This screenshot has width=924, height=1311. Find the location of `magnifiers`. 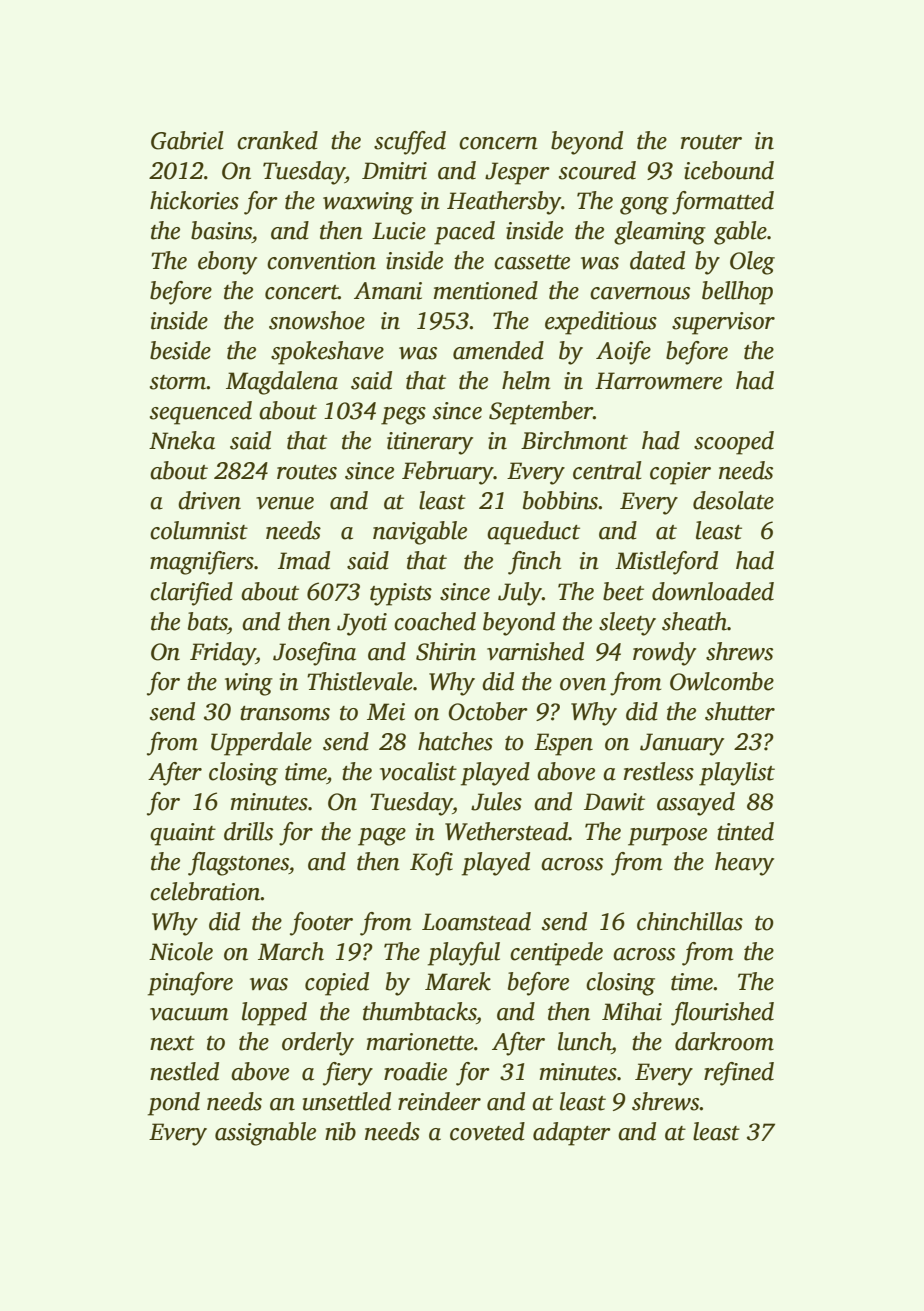

magnifiers is located at coordinates (202, 563).
